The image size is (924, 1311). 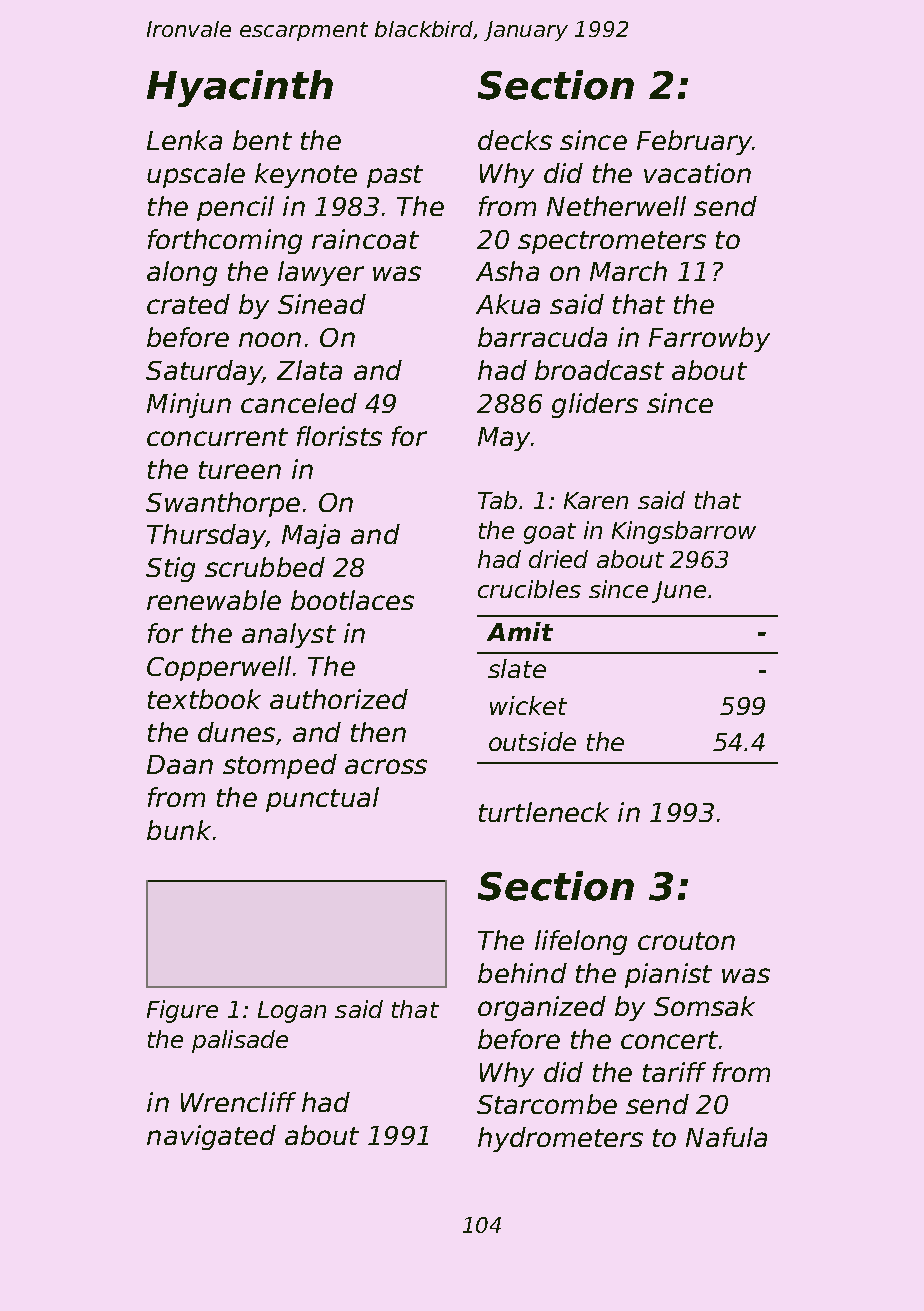 What do you see at coordinates (386, 766) in the screenshot?
I see `across` at bounding box center [386, 766].
